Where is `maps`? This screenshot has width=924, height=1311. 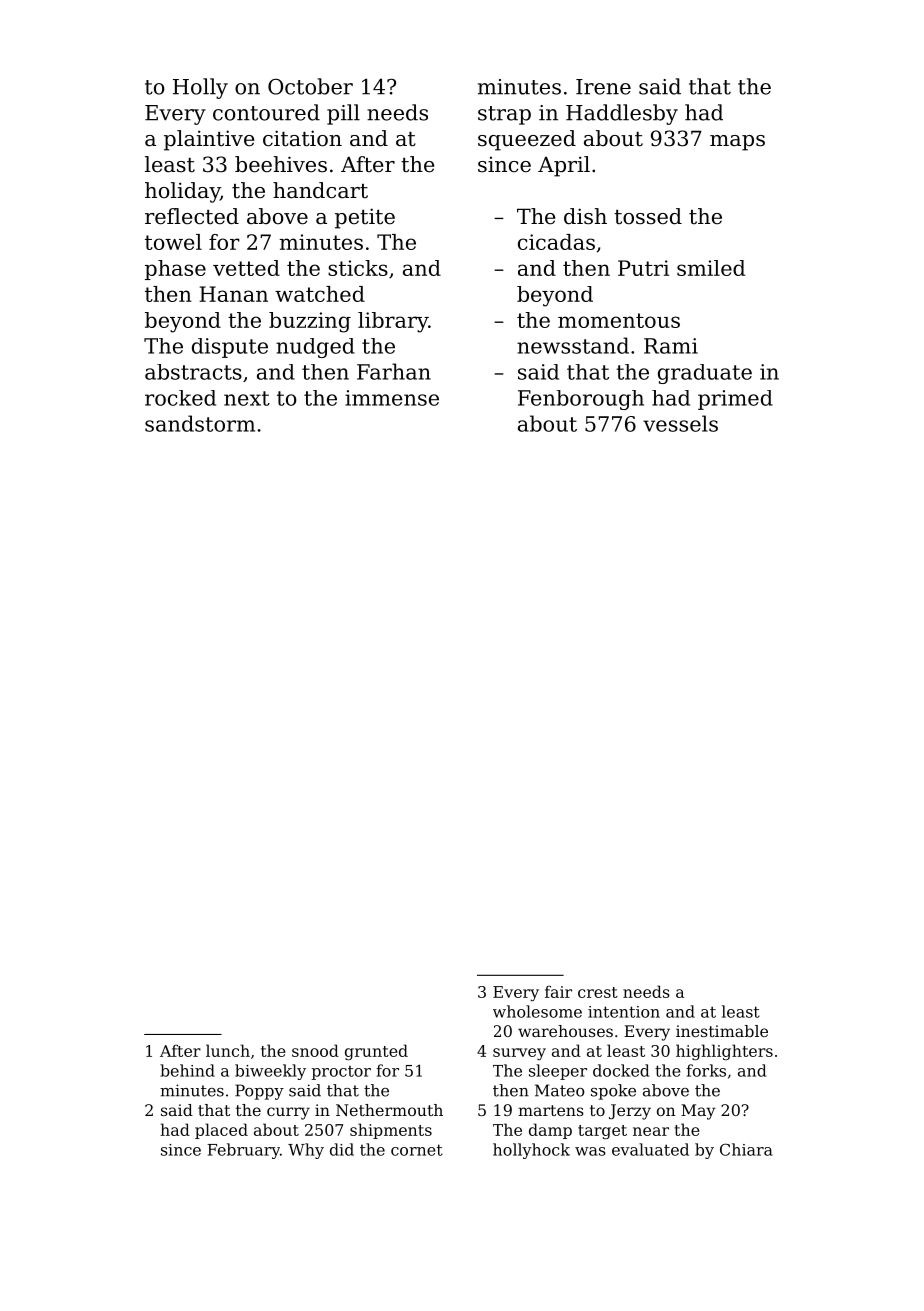
maps is located at coordinates (737, 143).
